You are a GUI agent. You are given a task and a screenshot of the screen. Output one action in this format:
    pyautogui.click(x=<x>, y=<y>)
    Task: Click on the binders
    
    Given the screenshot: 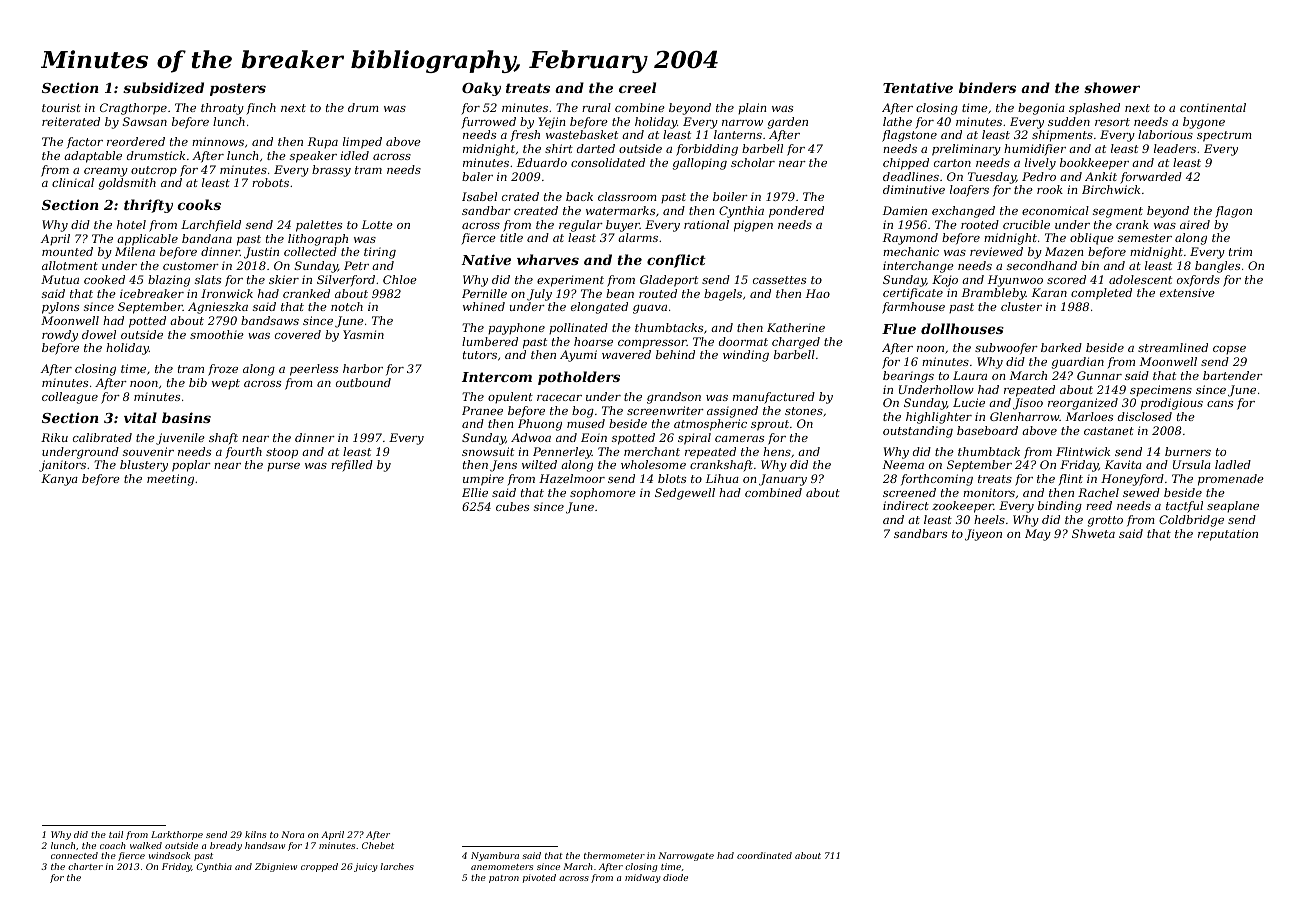 What is the action you would take?
    pyautogui.click(x=987, y=87)
